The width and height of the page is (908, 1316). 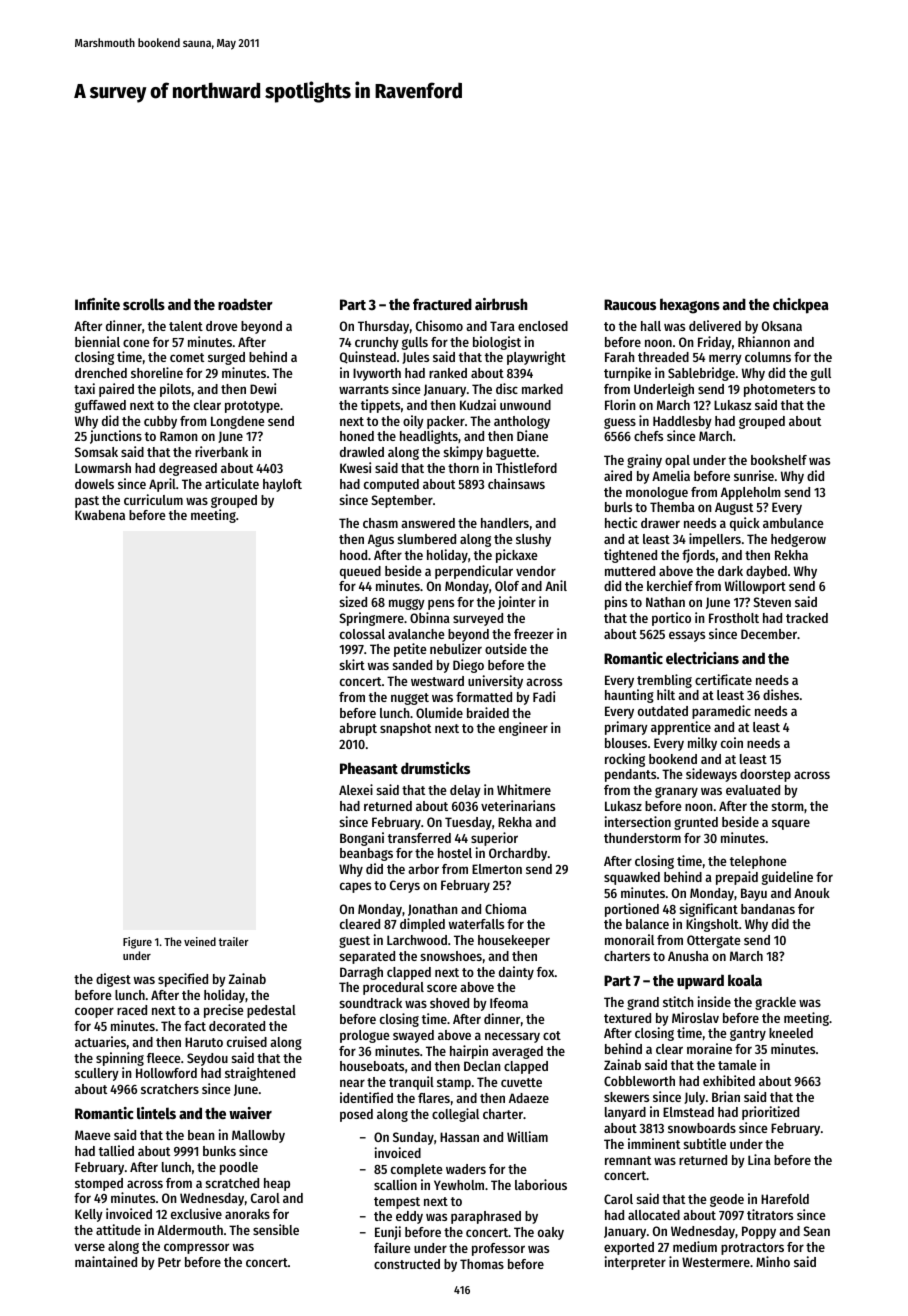 I want to click on Somsak, so click(x=96, y=452).
